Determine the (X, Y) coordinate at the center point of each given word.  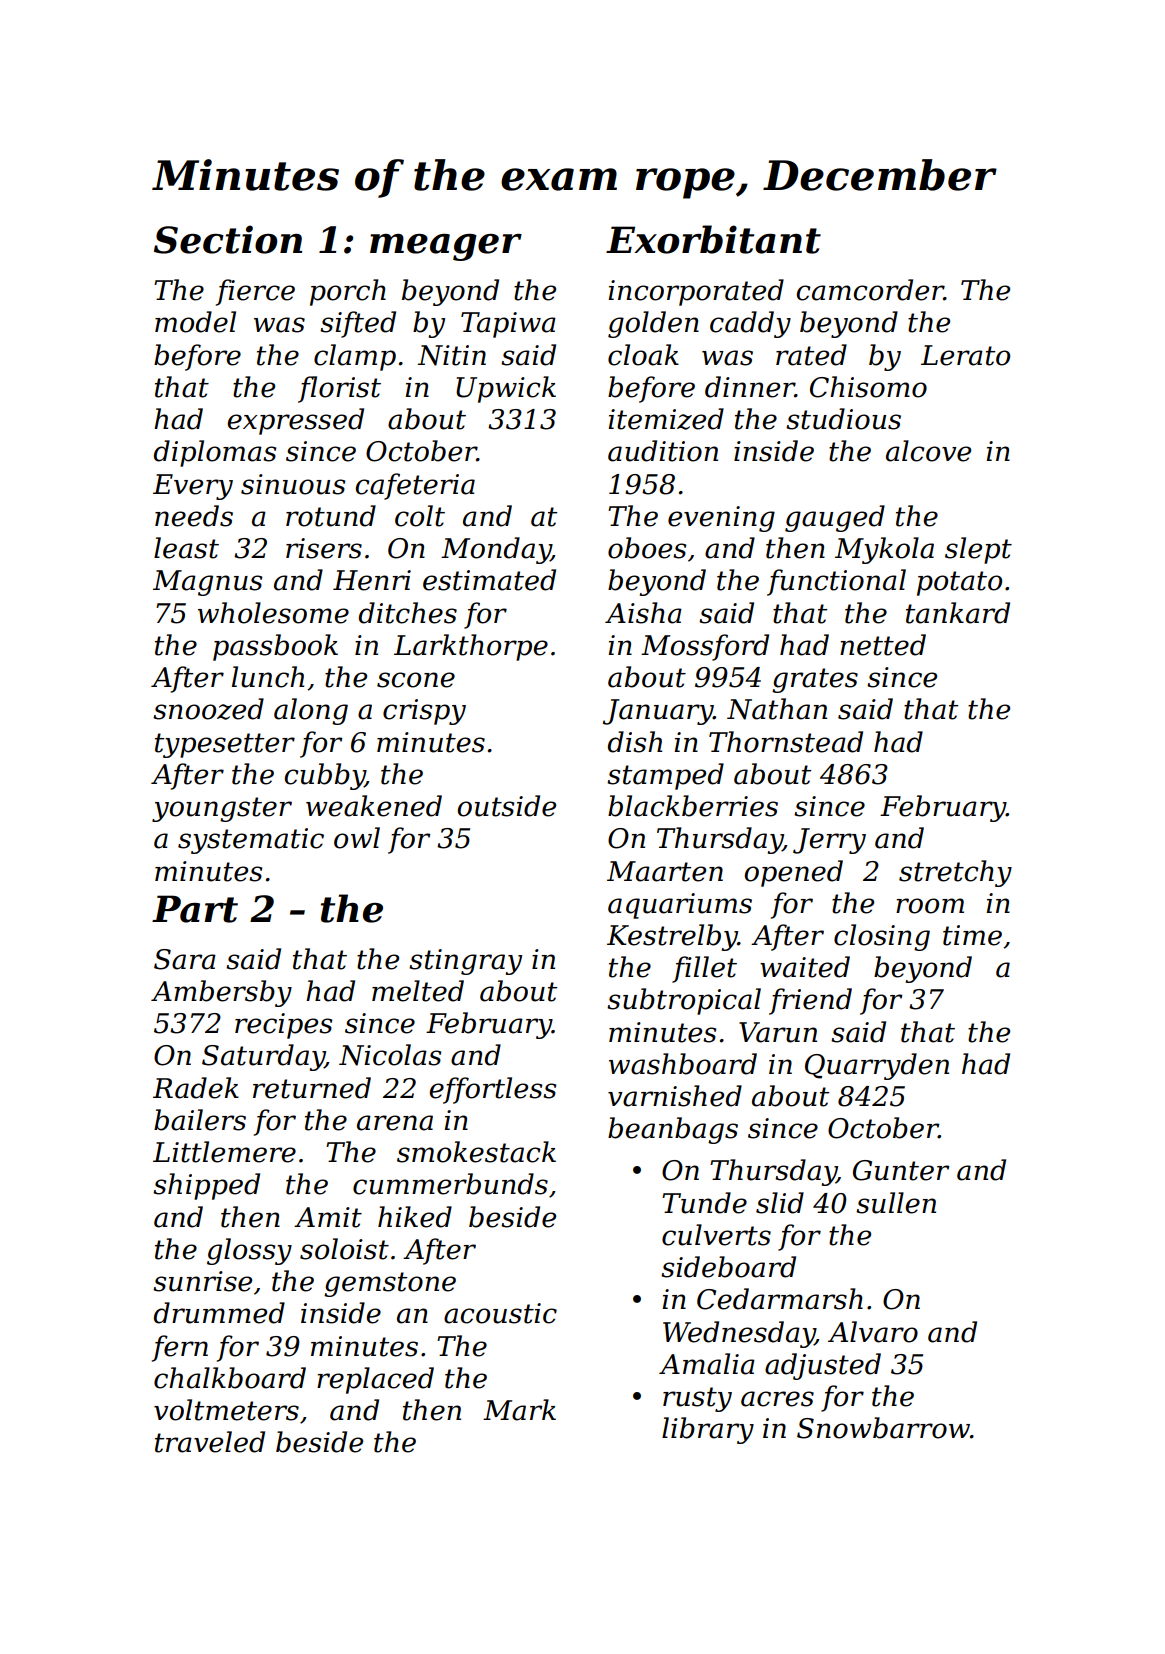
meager (446, 247)
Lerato (965, 355)
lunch (268, 677)
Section (228, 239)
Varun (778, 1032)
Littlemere (224, 1152)
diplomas (215, 453)
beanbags (673, 1130)
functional (836, 582)
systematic (251, 841)
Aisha (643, 613)
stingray (465, 962)
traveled (210, 1442)
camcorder (870, 290)
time (972, 935)
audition (663, 451)
